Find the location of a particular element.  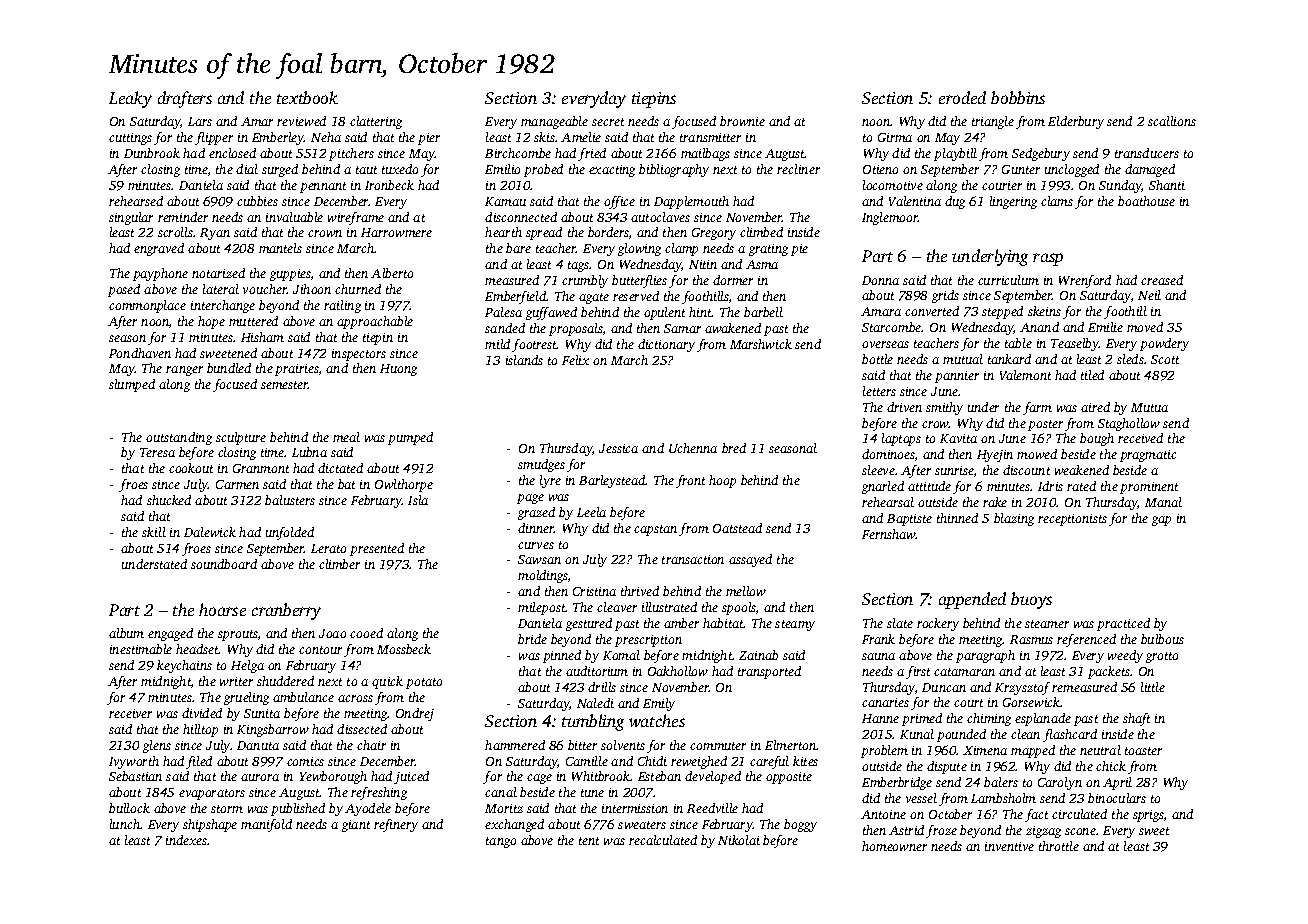

curriculum is located at coordinates (1008, 280).
